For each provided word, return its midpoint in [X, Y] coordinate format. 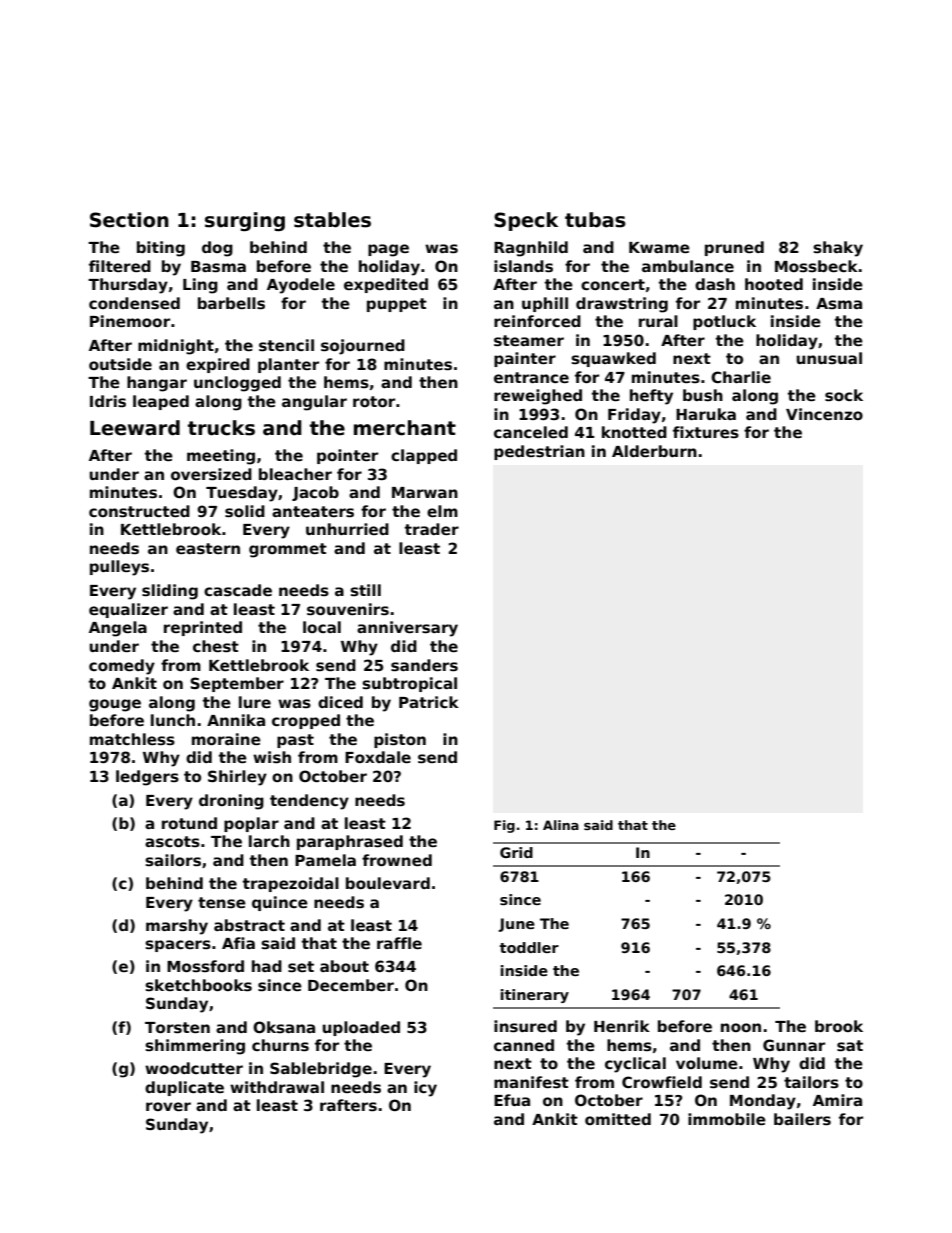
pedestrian [539, 452]
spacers [178, 946]
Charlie [741, 377]
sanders [424, 665]
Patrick [429, 702]
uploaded [361, 1028]
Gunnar [794, 1045]
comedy [122, 667]
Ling [200, 286]
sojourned [363, 347]
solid [245, 511]
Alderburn [654, 451]
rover [168, 1106]
